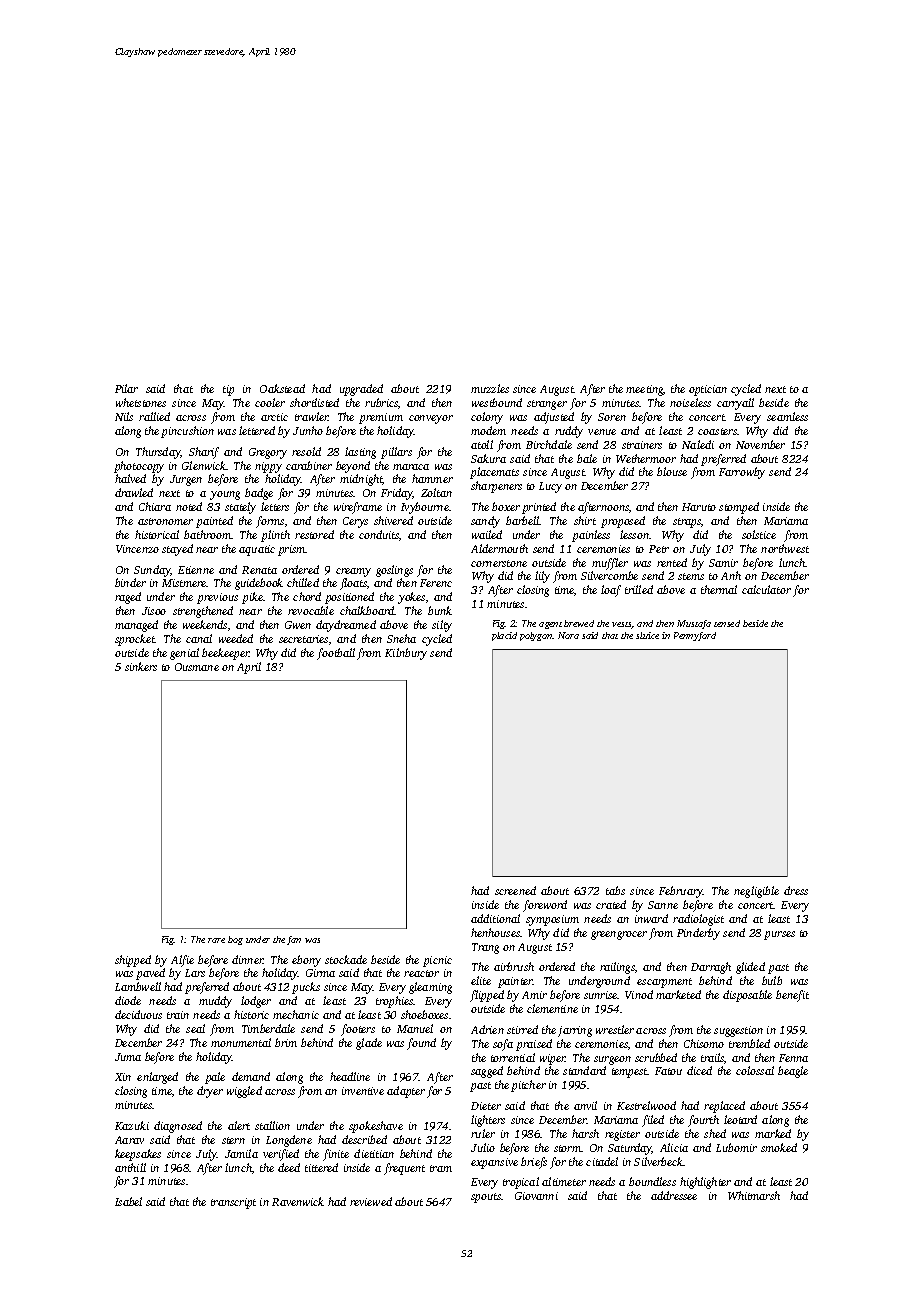  What do you see at coordinates (615, 890) in the screenshot?
I see `tabs` at bounding box center [615, 890].
